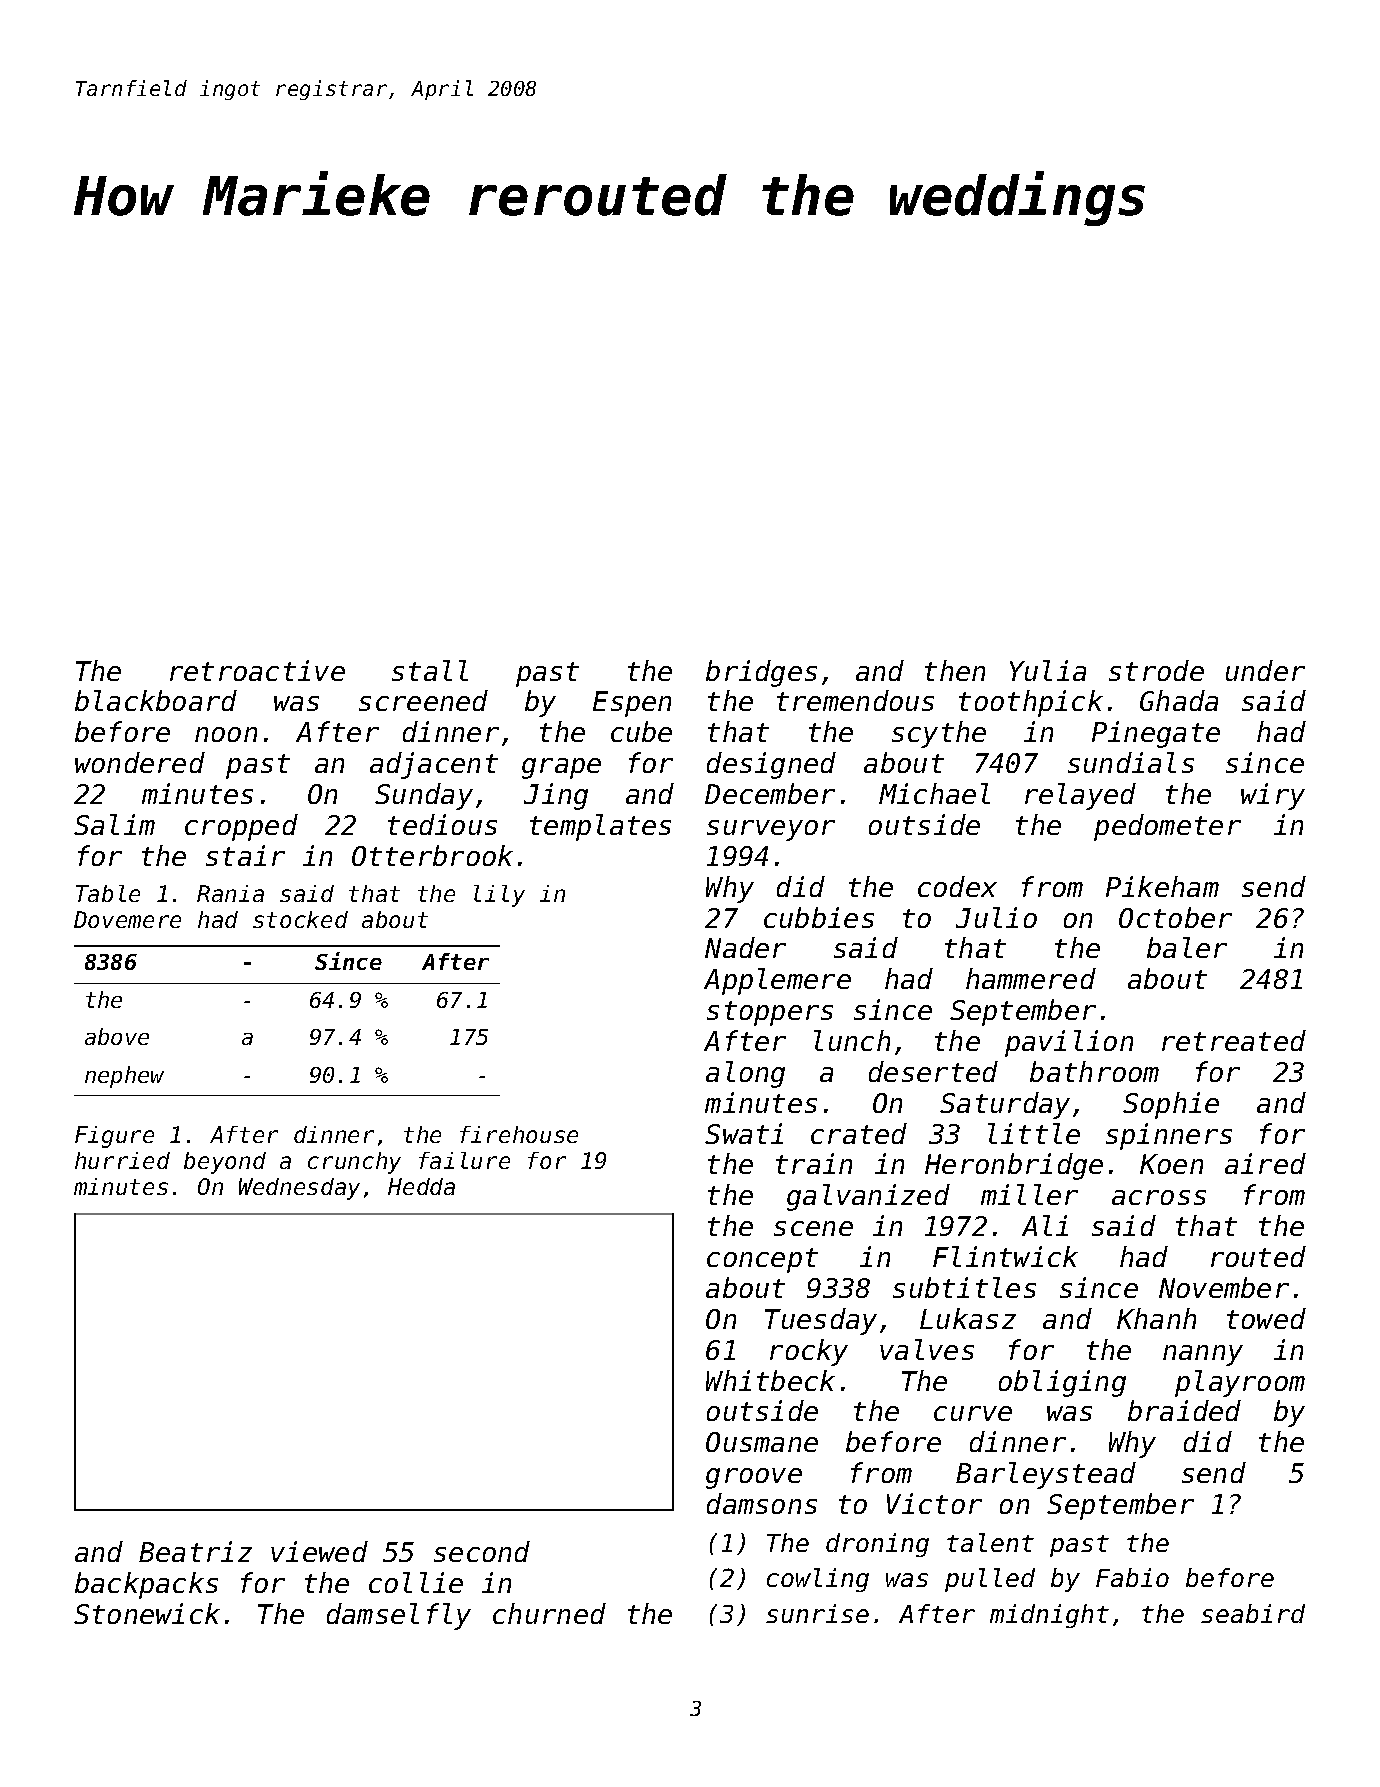 The height and width of the page is (1787, 1380). What do you see at coordinates (762, 1442) in the page?
I see `Ousmane` at bounding box center [762, 1442].
